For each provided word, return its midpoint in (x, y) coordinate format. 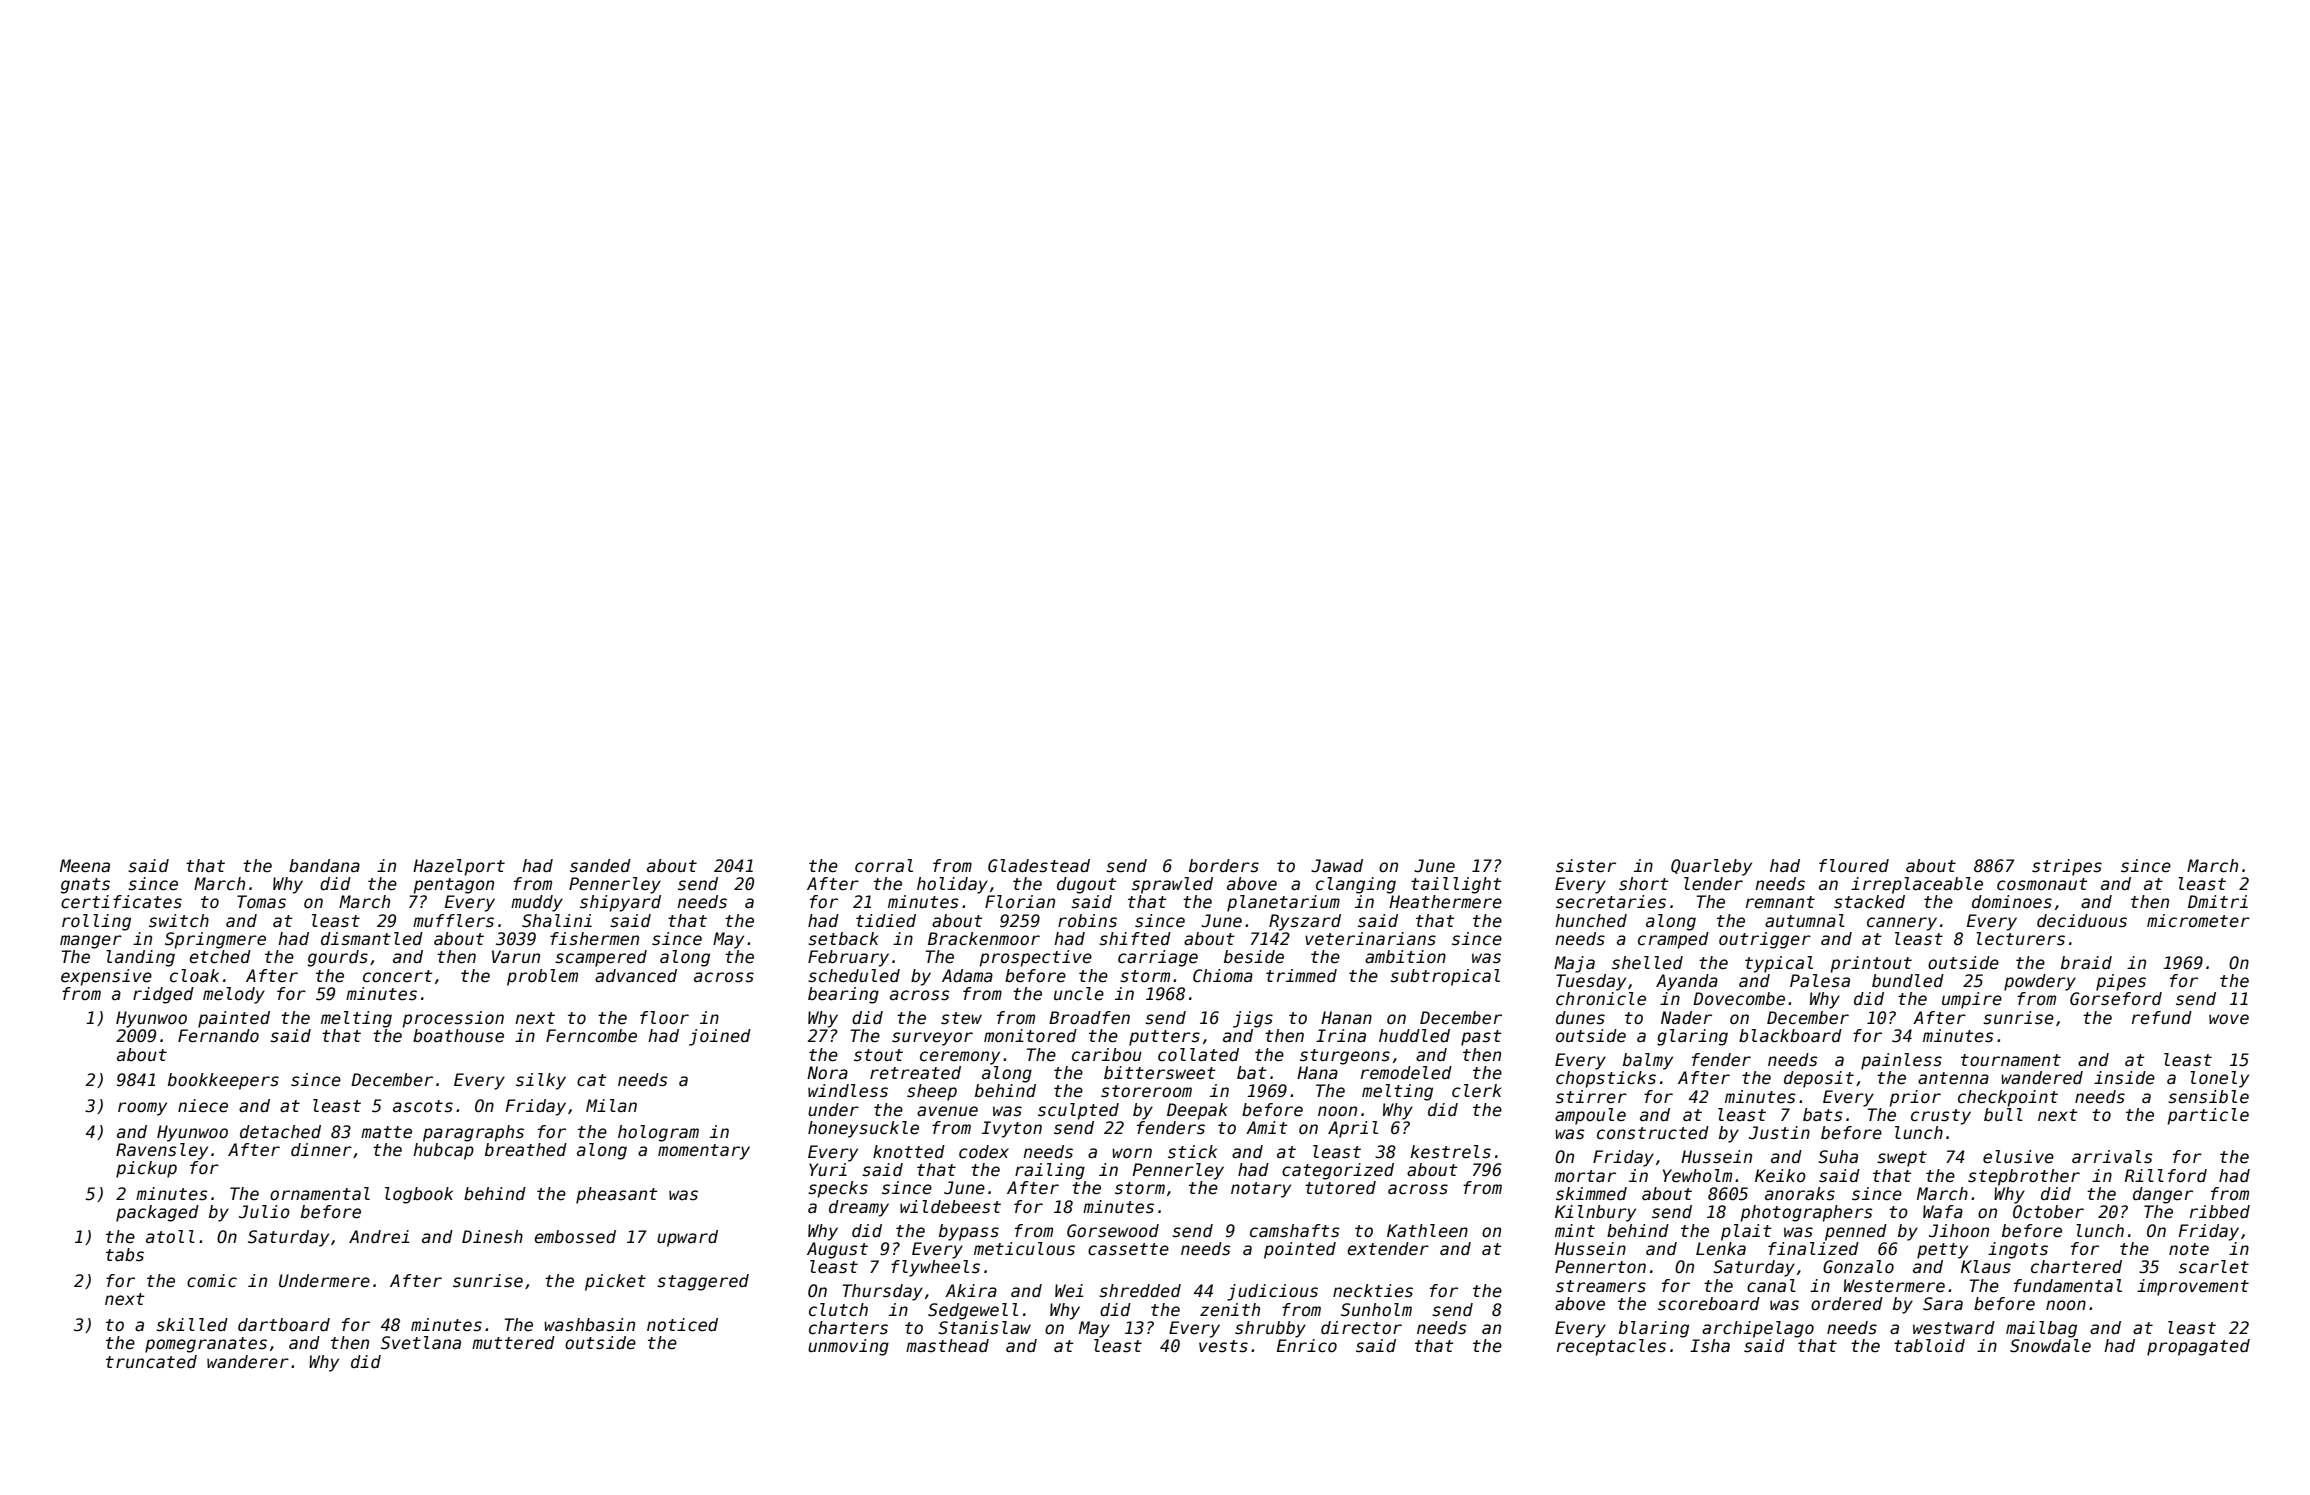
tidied (886, 921)
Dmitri (2218, 901)
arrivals (2112, 1157)
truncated (151, 1362)
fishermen (594, 939)
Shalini (557, 921)
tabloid (1929, 1346)
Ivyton (1012, 1129)
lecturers (2020, 939)
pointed (1300, 1250)
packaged (157, 1213)
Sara (1943, 1304)
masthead (947, 1346)
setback (843, 939)
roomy (142, 1109)
